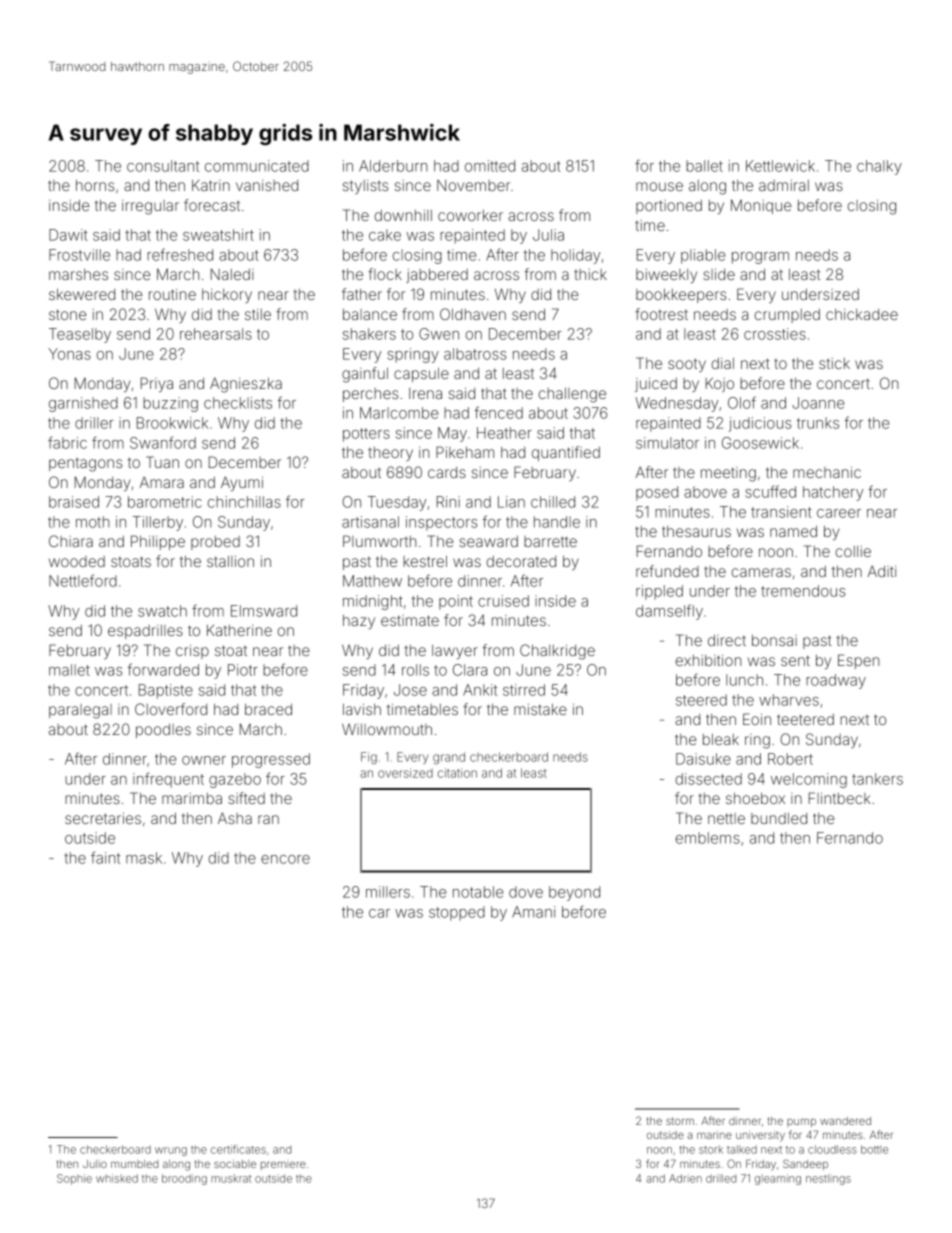 This document has width=952, height=1233. Describe the element at coordinates (166, 691) in the document. I see `Baptiste` at that location.
